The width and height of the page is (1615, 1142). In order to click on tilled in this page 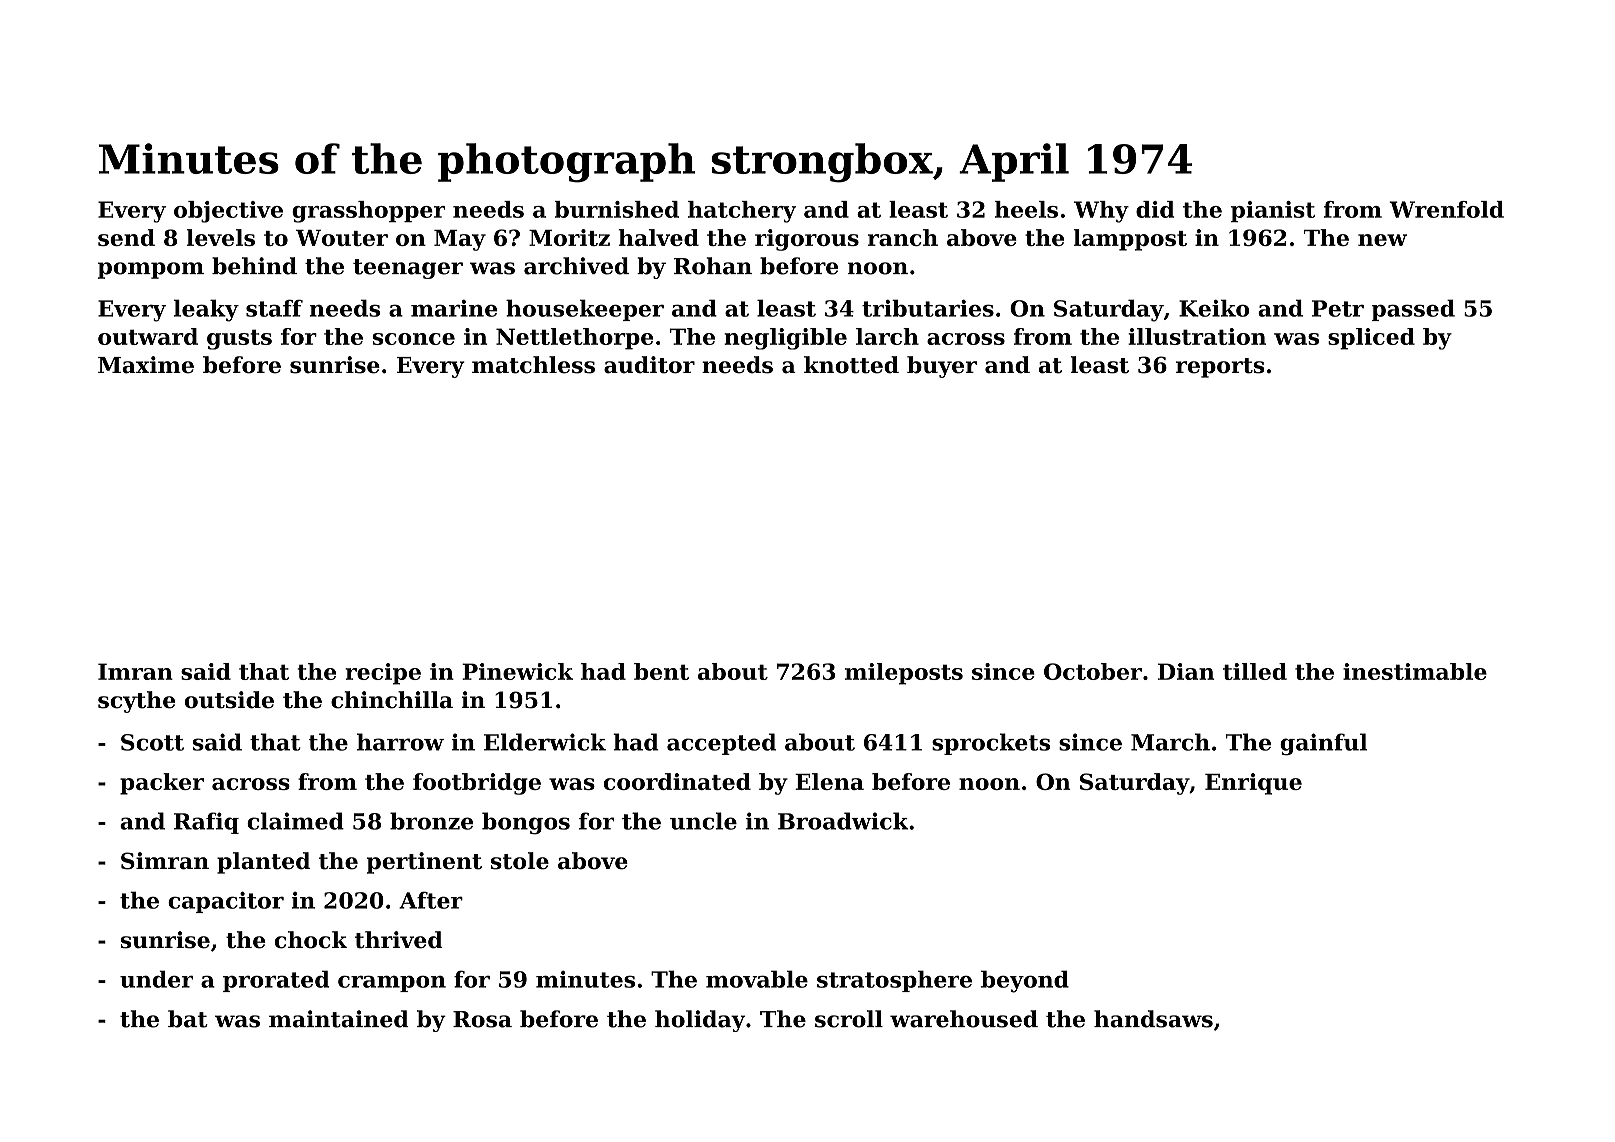, I will do `click(1255, 671)`.
